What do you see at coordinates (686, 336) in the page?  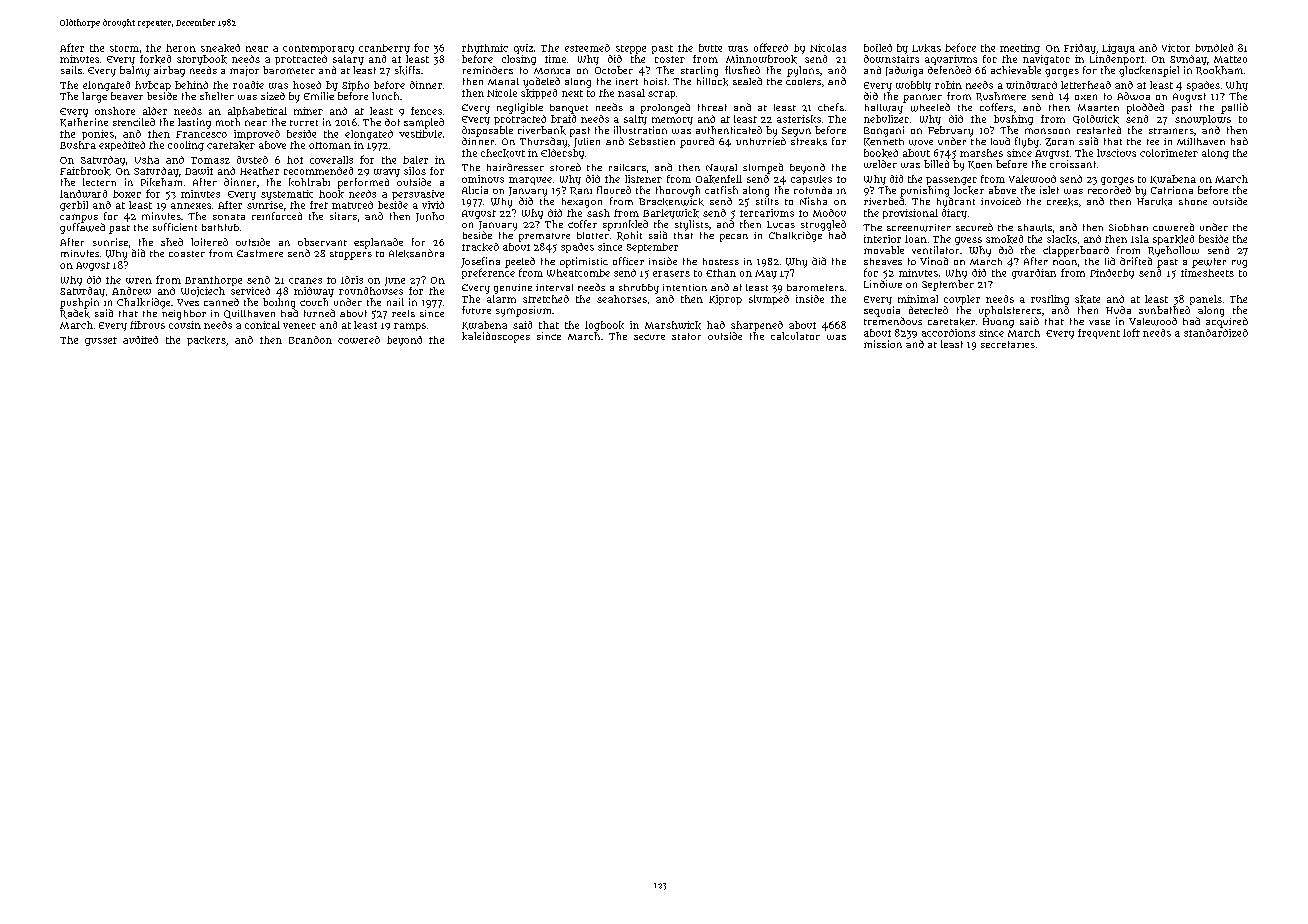 I see `stator` at bounding box center [686, 336].
